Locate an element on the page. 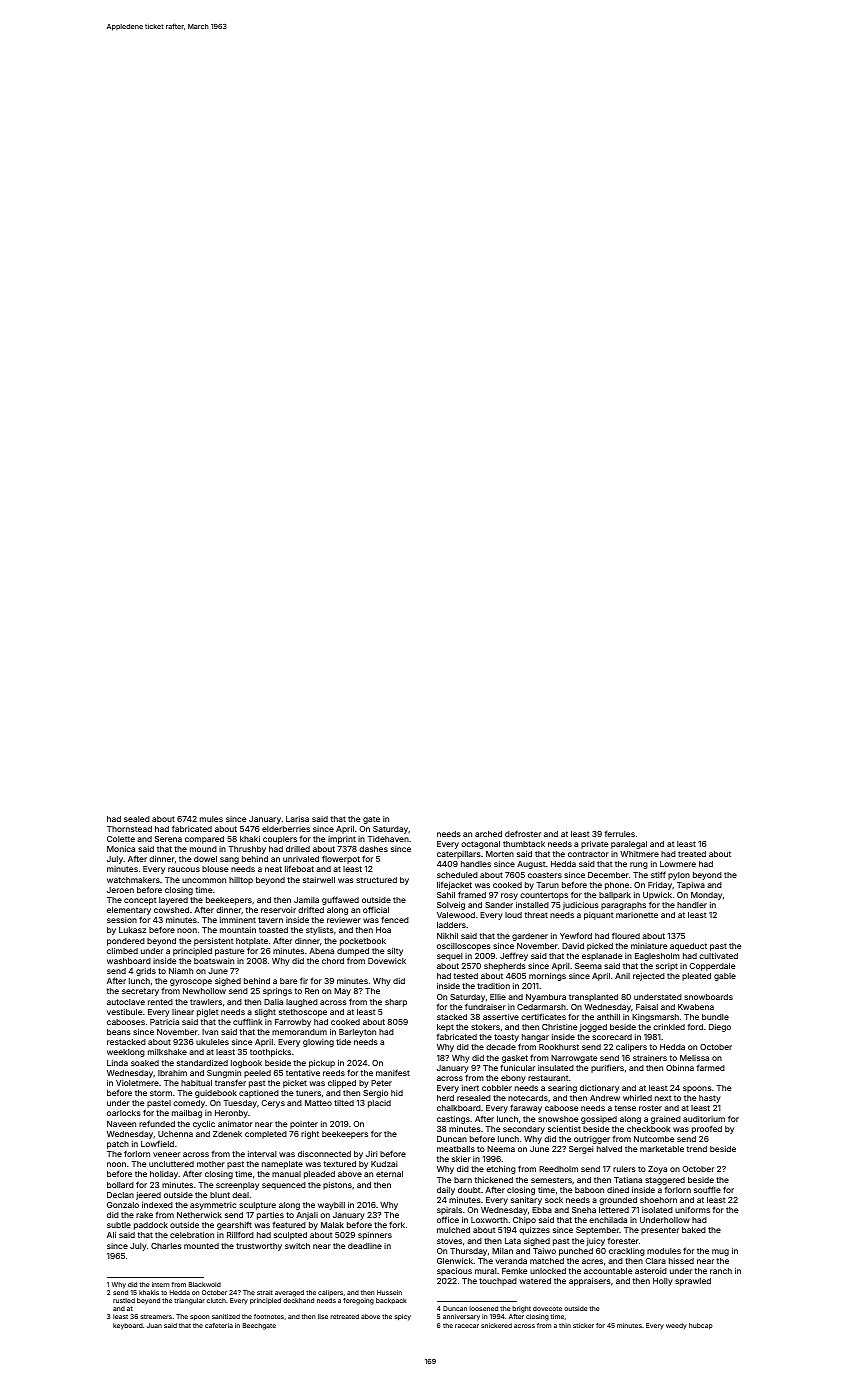 The image size is (849, 1400). arched is located at coordinates (488, 834).
